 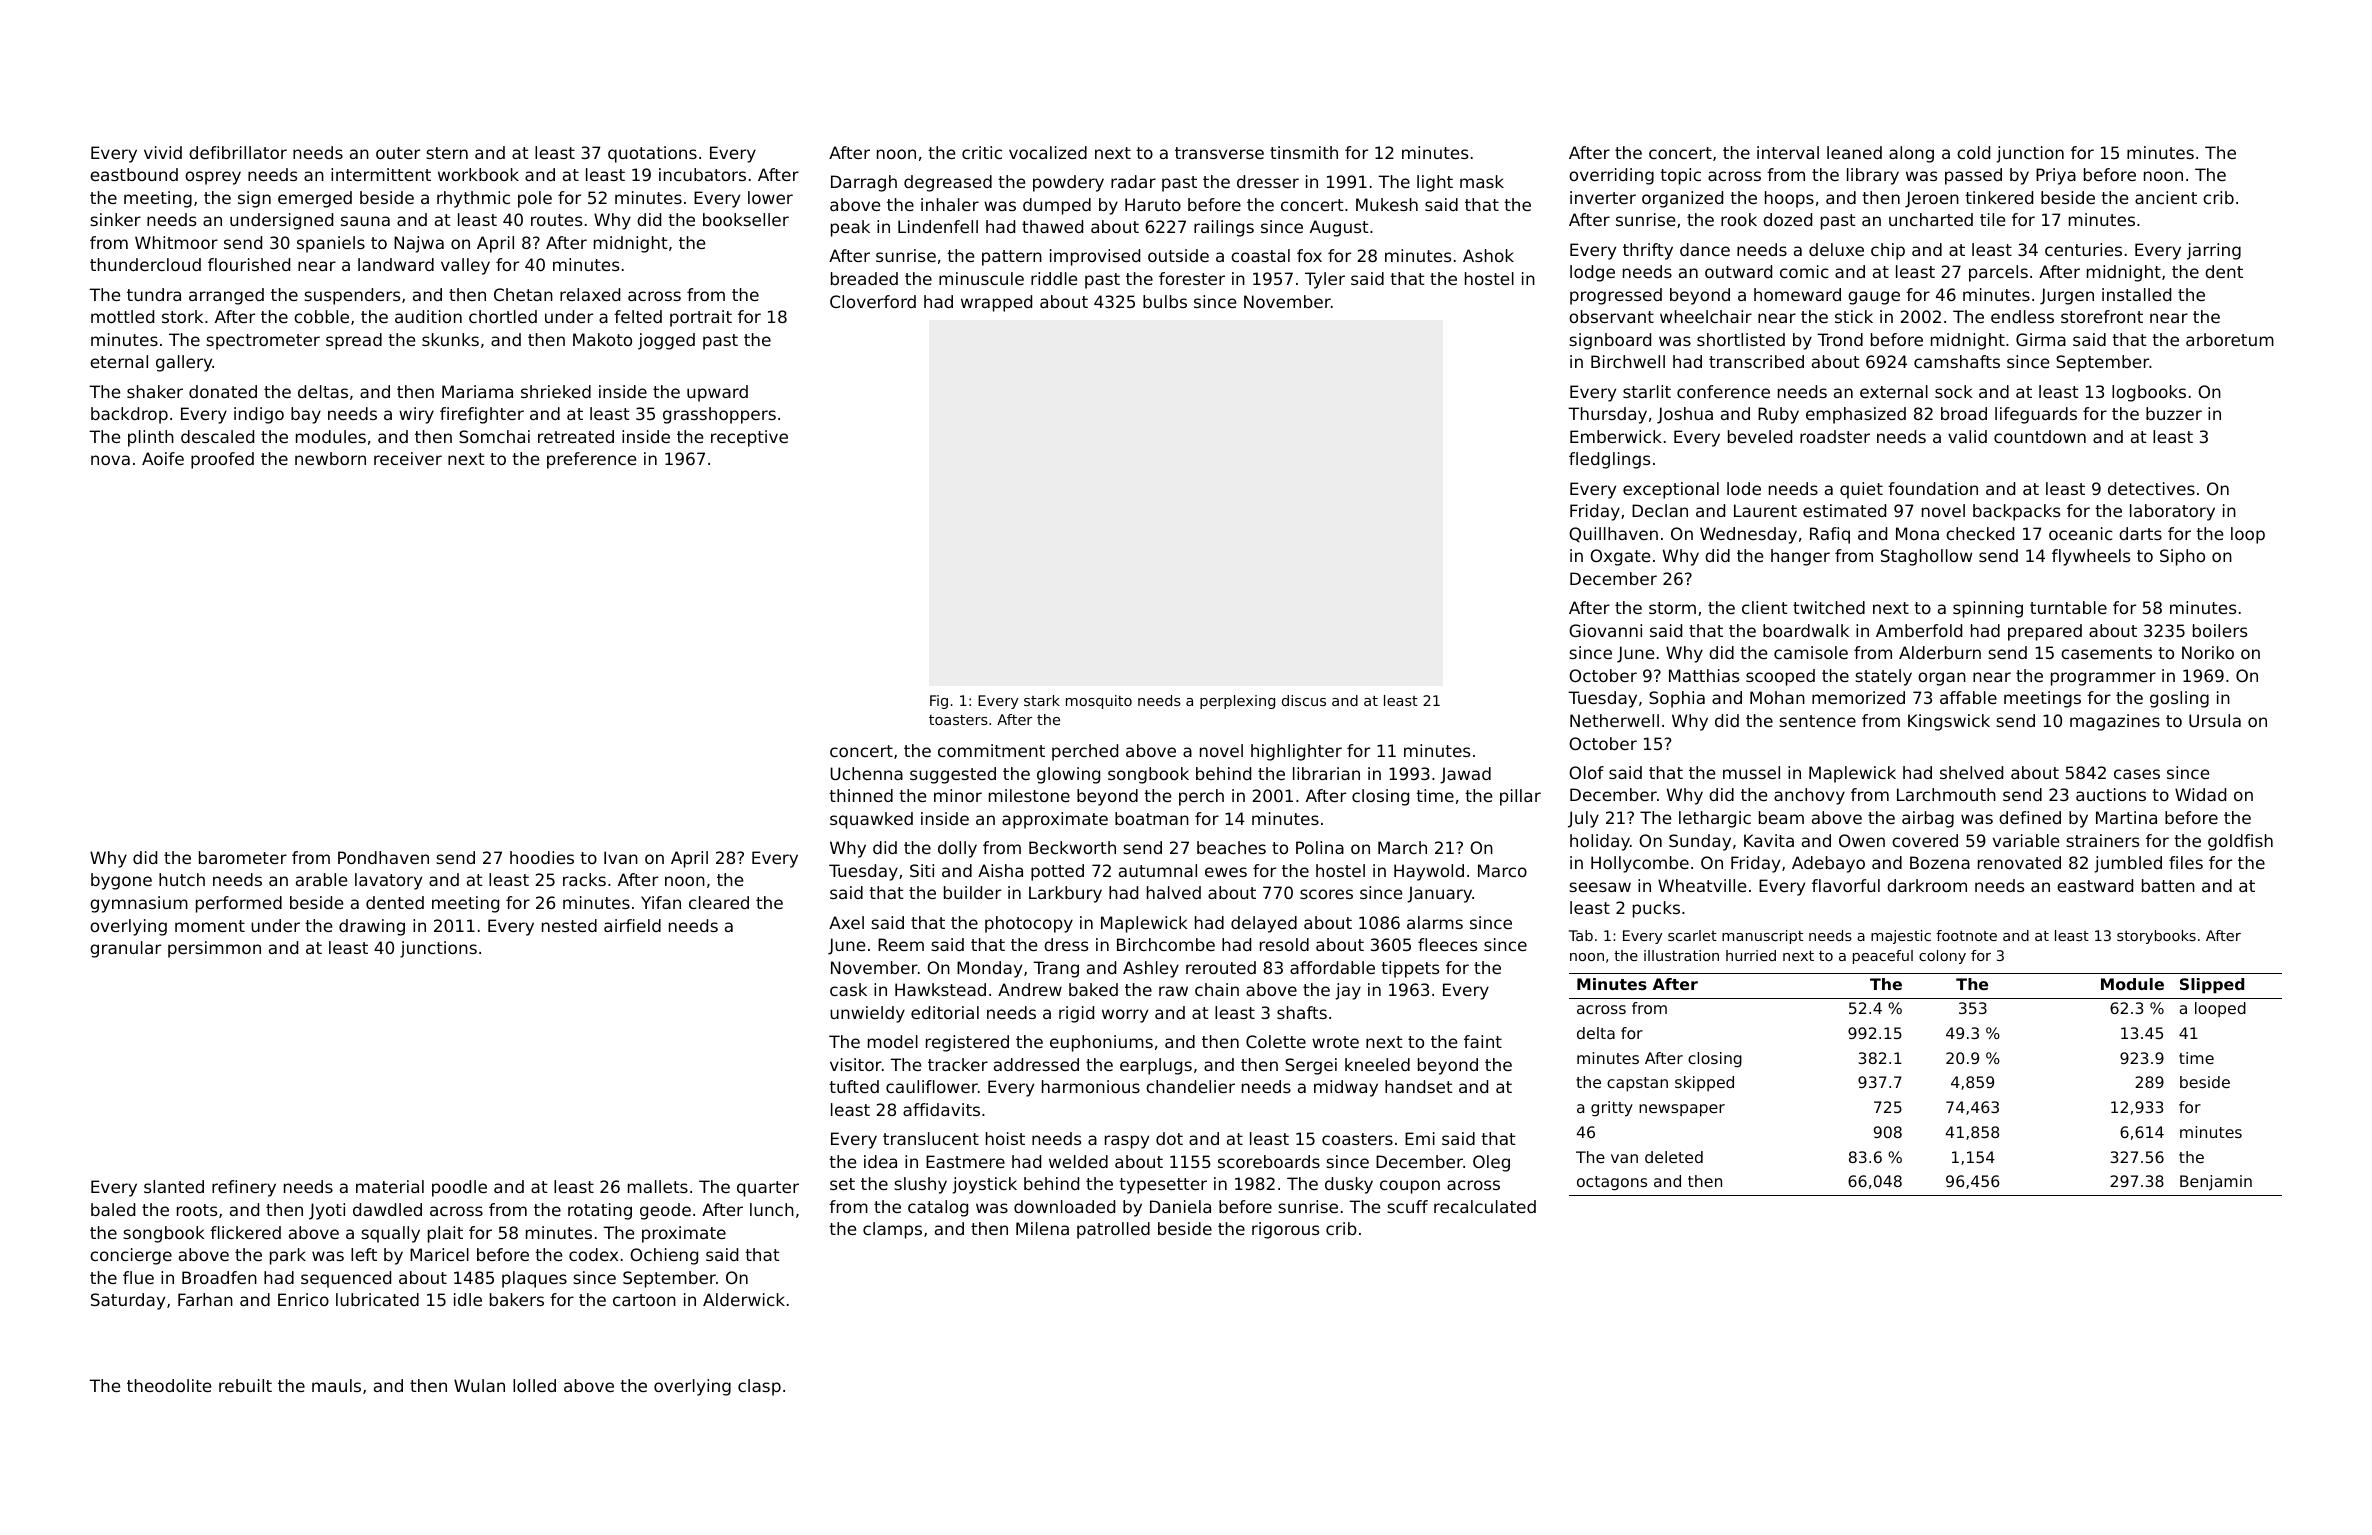 What do you see at coordinates (163, 458) in the screenshot?
I see `Aoife` at bounding box center [163, 458].
